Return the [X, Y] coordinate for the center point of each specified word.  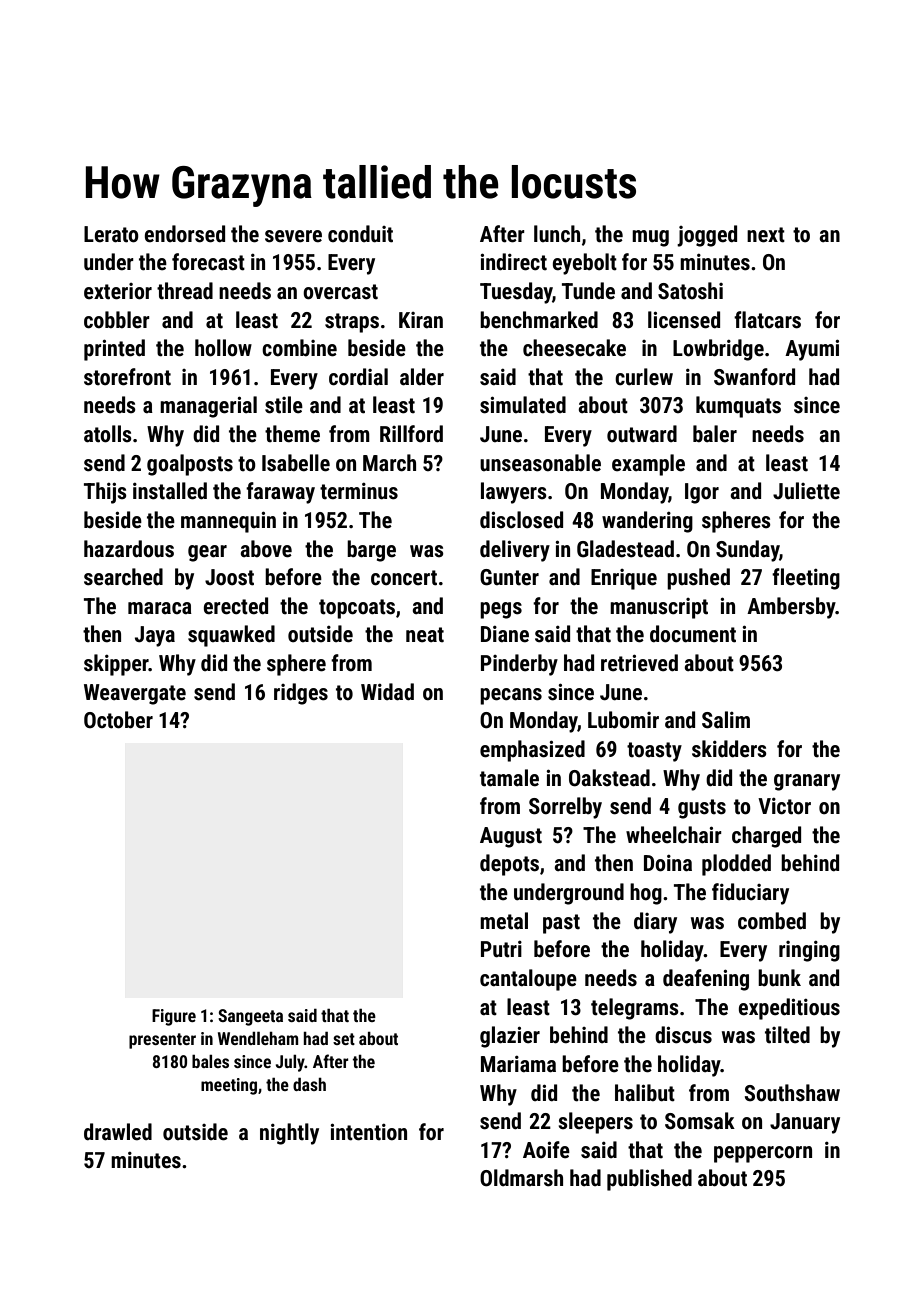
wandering [647, 522]
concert [404, 578]
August [511, 837]
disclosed [521, 520]
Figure [174, 1017]
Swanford [754, 377]
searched [123, 577]
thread [185, 291]
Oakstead [609, 778]
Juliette [806, 491]
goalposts [190, 465]
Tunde [588, 291]
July [290, 1063]
